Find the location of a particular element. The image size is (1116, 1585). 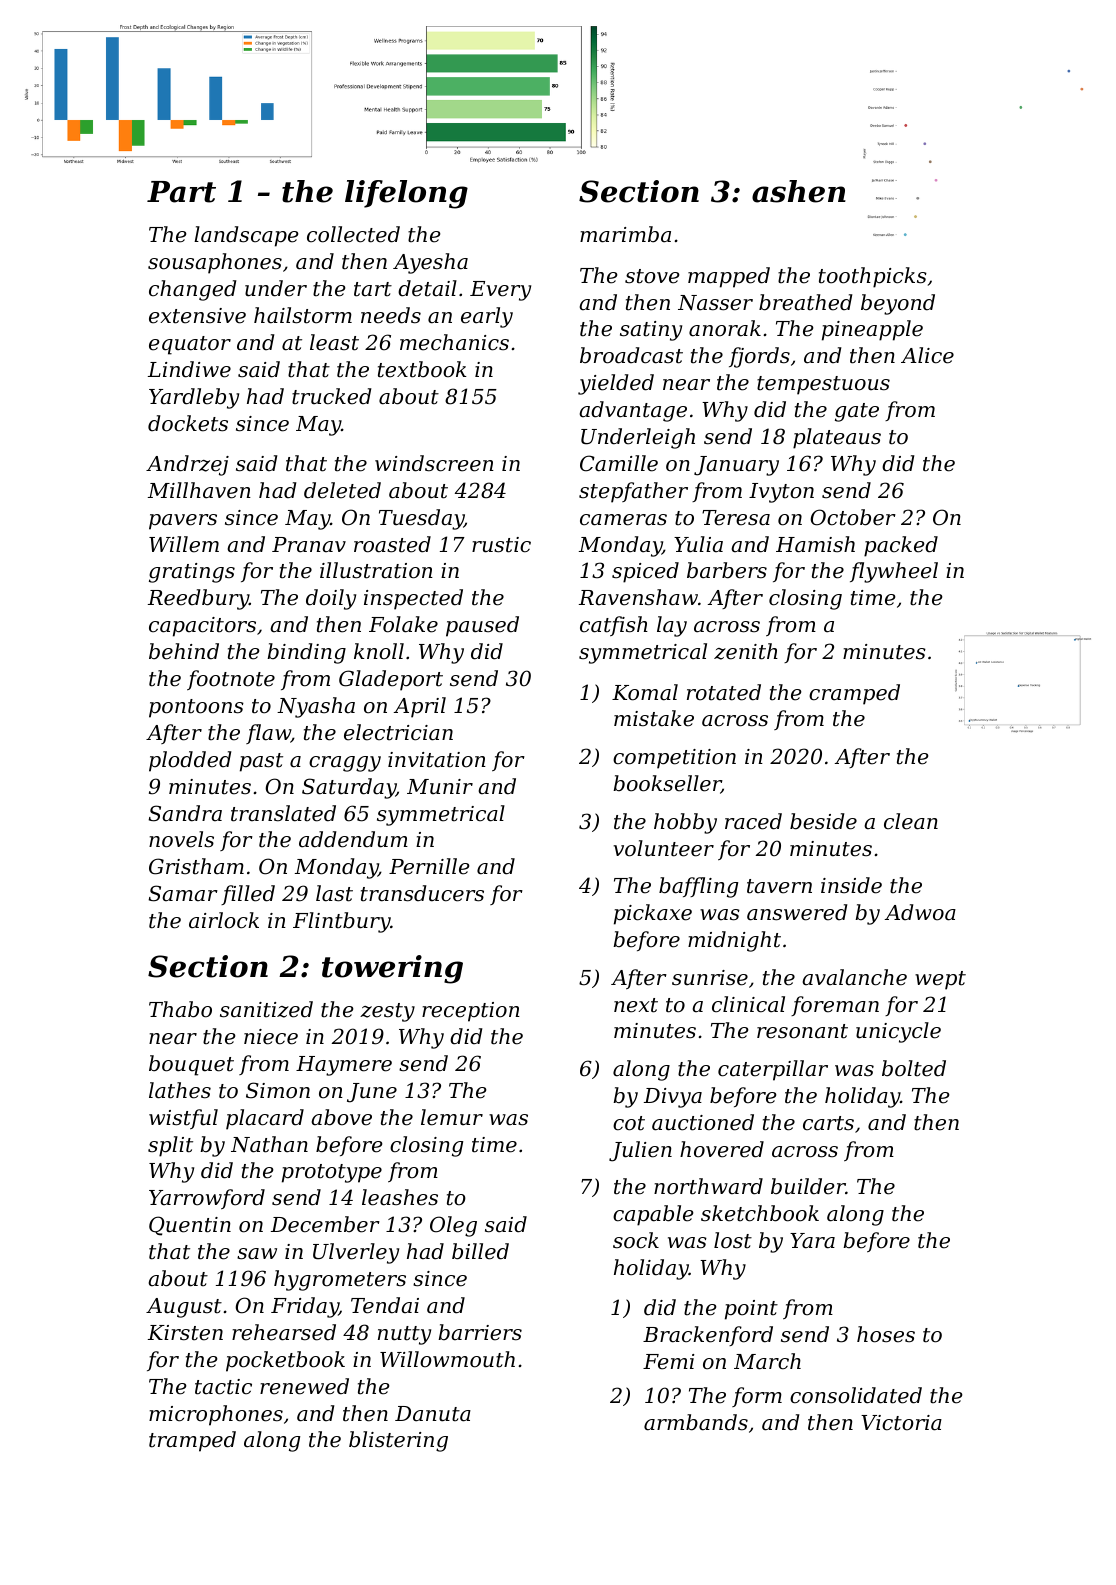

next is located at coordinates (636, 1005).
